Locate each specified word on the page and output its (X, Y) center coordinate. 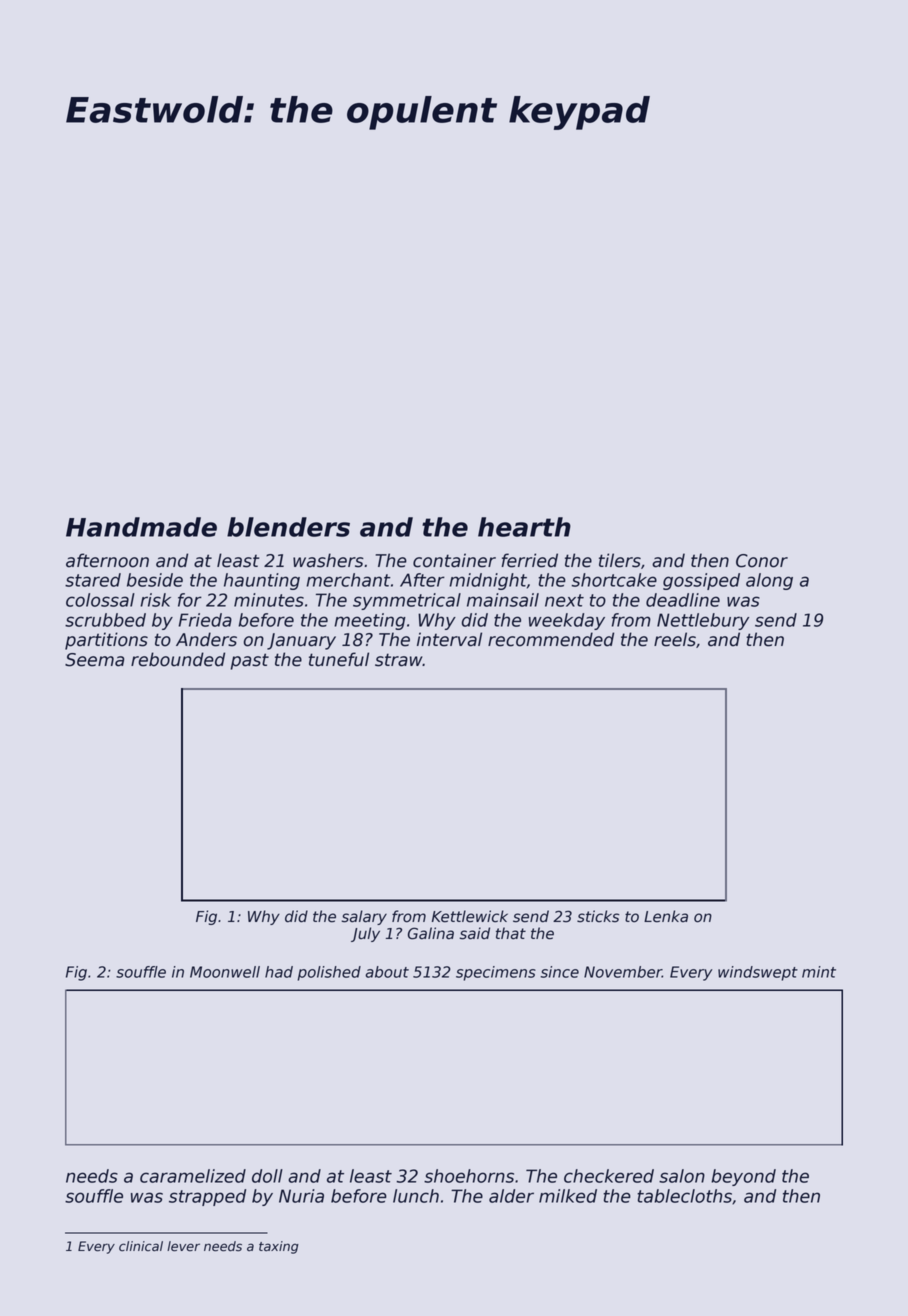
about (387, 972)
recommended (551, 639)
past (249, 661)
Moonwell (225, 972)
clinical (141, 1246)
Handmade (141, 527)
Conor (762, 561)
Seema (94, 660)
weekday (567, 621)
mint (819, 972)
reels (675, 639)
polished (329, 973)
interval (449, 639)
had (279, 972)
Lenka (666, 916)
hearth (524, 527)
